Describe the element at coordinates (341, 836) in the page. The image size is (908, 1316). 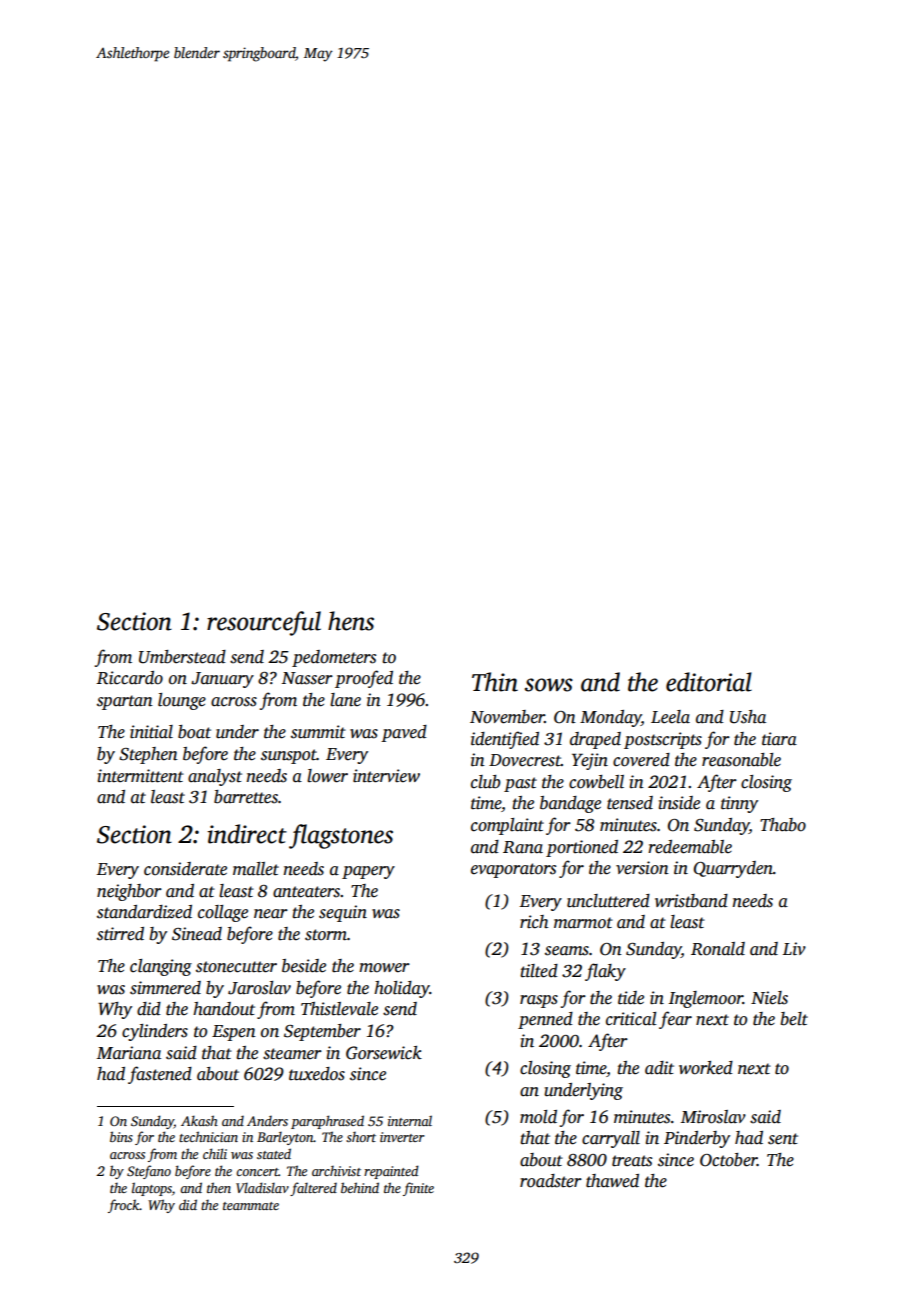
I see `flagstones` at that location.
